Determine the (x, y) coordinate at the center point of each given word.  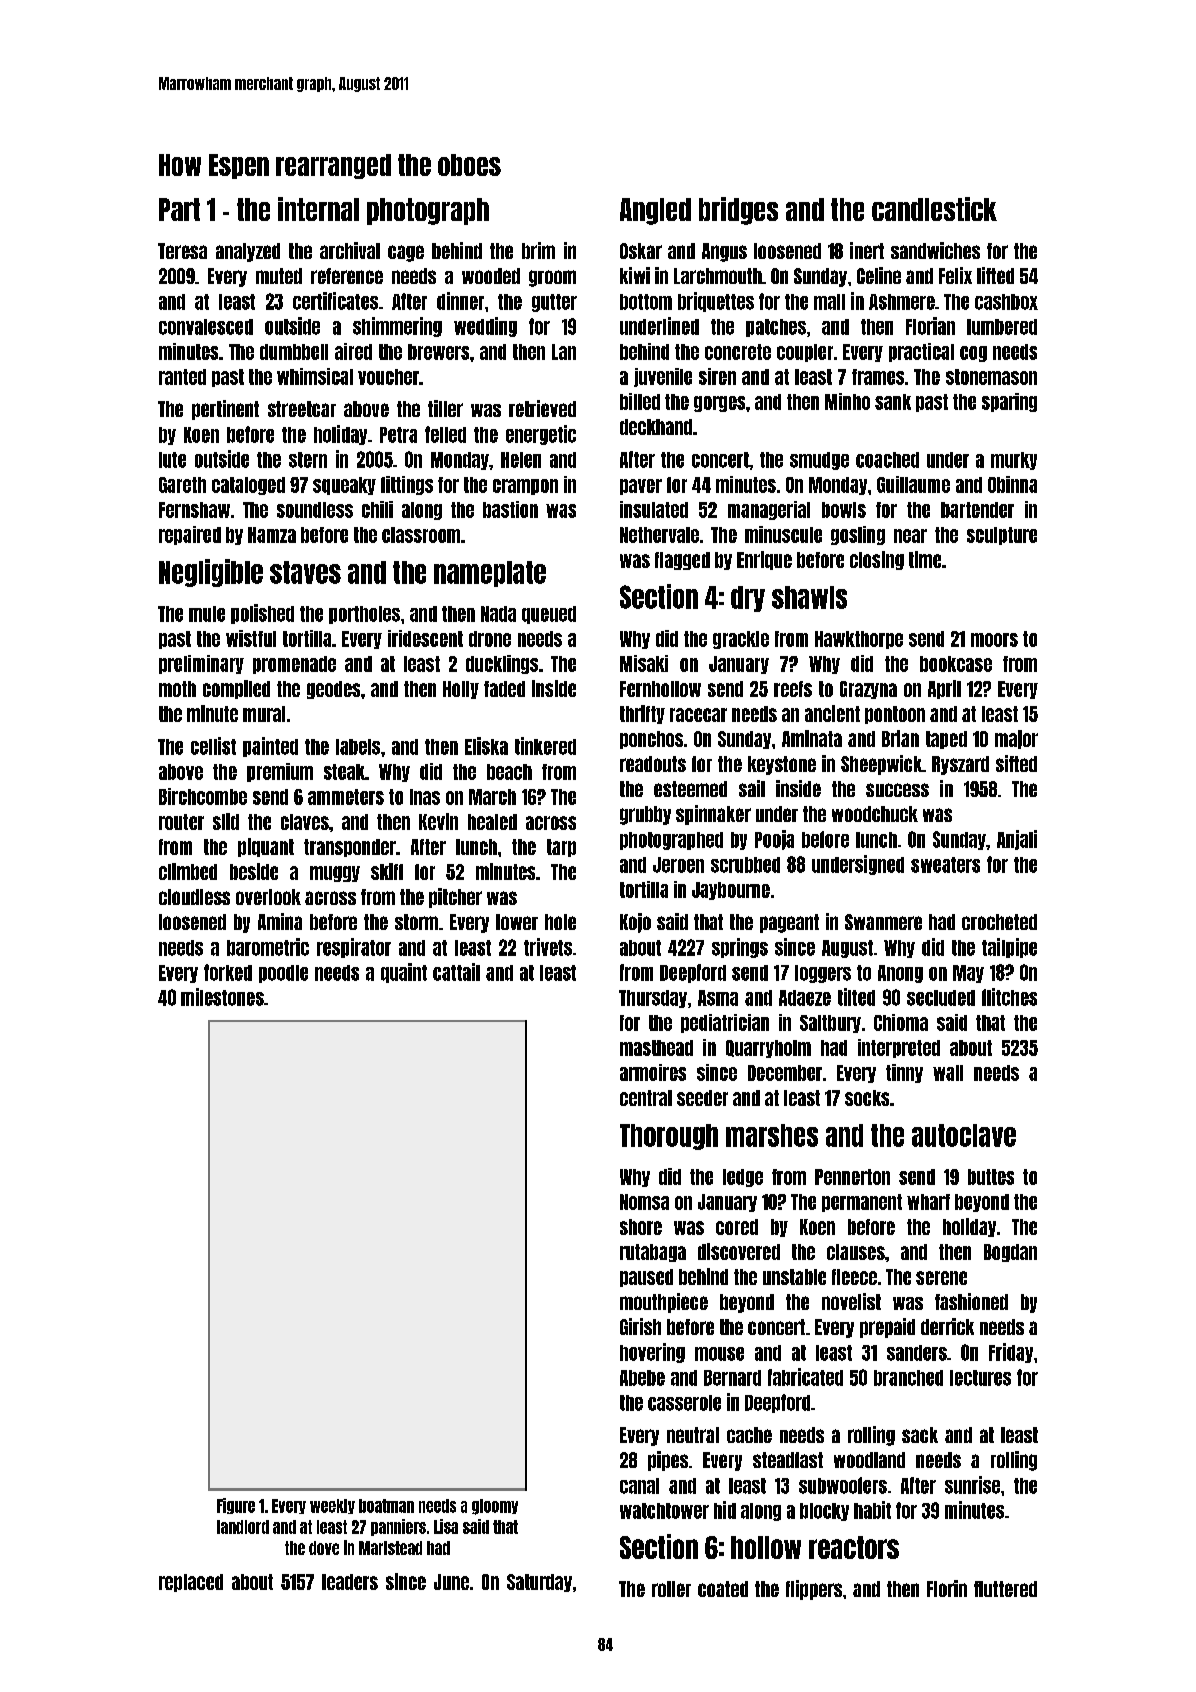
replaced (191, 1583)
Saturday (539, 1583)
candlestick (934, 209)
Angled (655, 211)
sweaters (945, 865)
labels (358, 747)
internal (318, 209)
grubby (645, 815)
